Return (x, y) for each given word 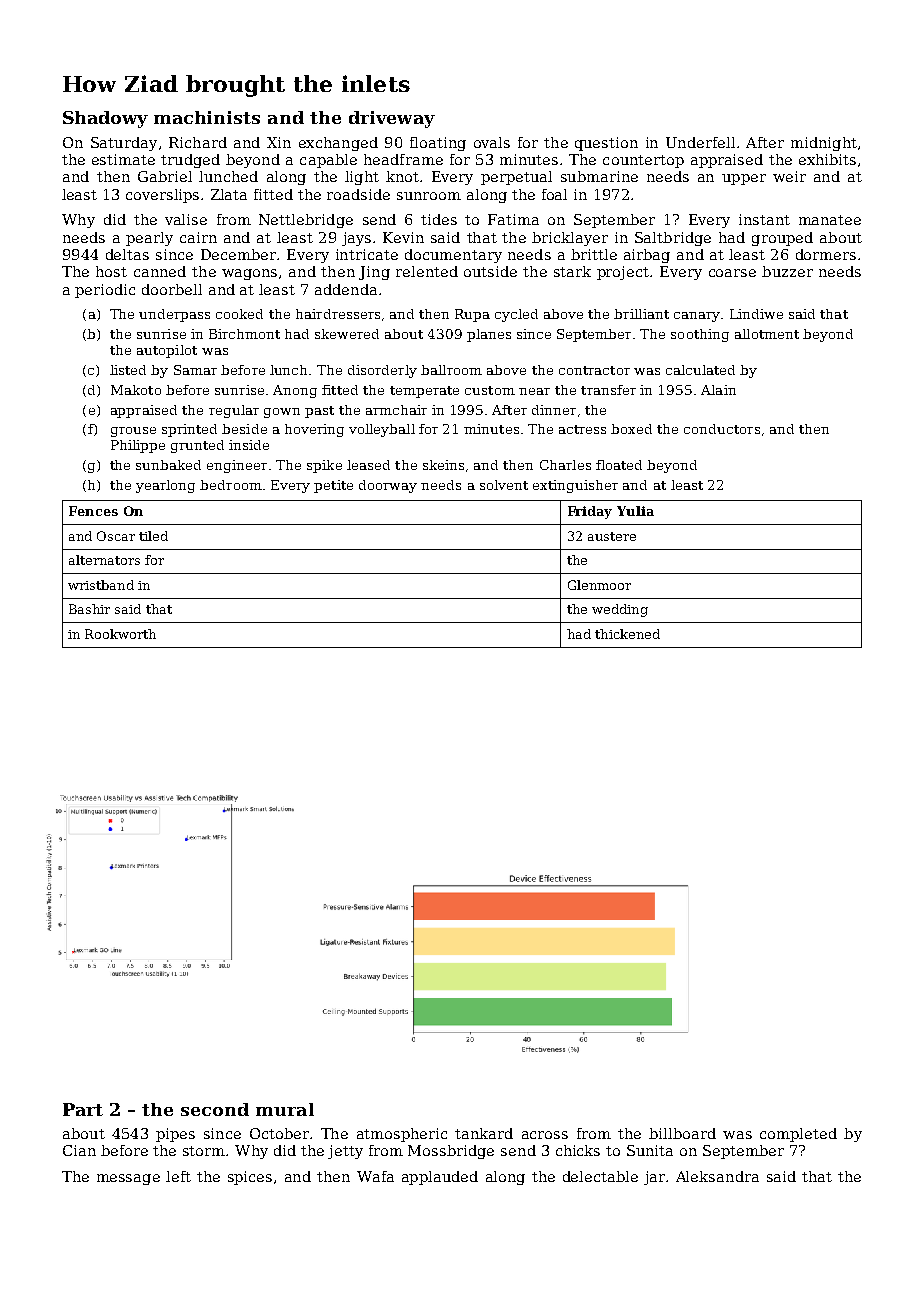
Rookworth (120, 634)
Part (83, 1109)
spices (250, 1178)
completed (798, 1135)
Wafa (375, 1176)
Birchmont (244, 334)
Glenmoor (599, 585)
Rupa (472, 315)
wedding (620, 610)
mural (285, 1109)
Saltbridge (673, 239)
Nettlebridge (306, 221)
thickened (627, 634)
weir (789, 176)
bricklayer (570, 239)
